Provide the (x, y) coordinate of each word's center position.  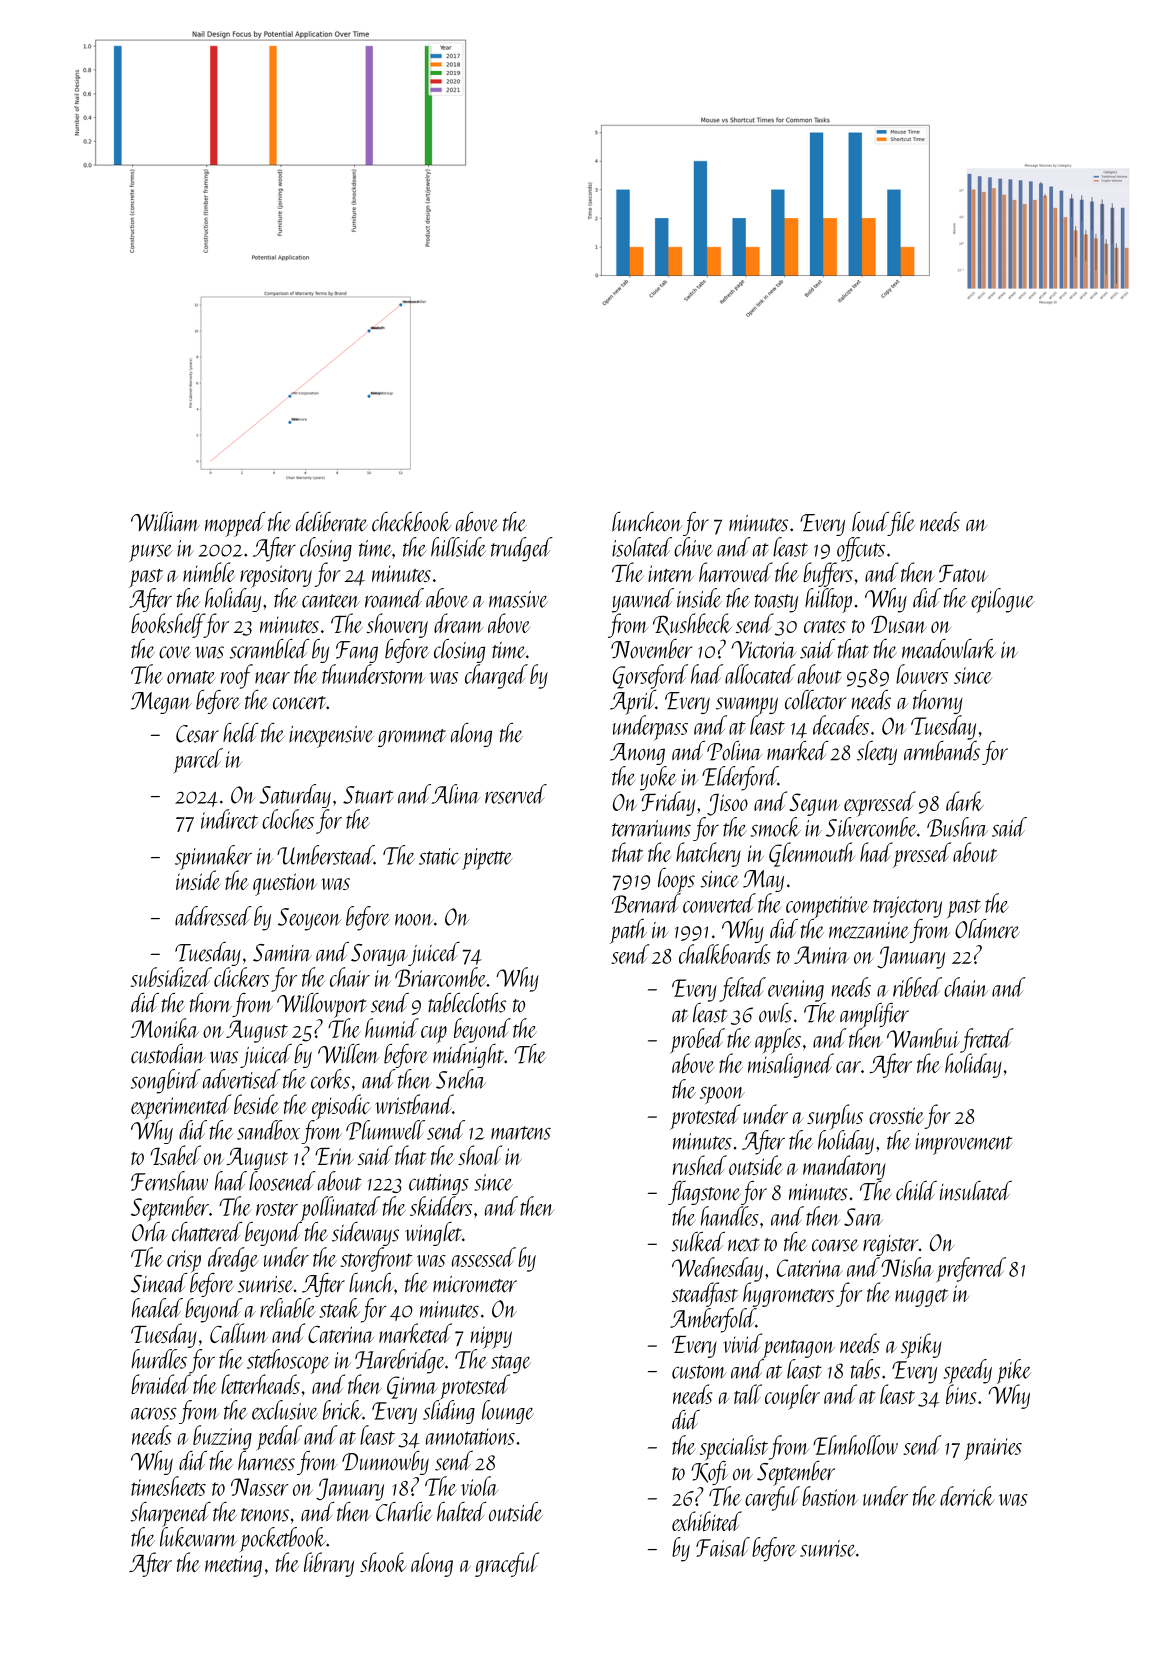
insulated (976, 1191)
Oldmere (987, 929)
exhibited (707, 1521)
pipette (487, 859)
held (240, 733)
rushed (700, 1165)
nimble (209, 572)
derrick (967, 1496)
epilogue (1002, 600)
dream (458, 623)
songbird (166, 1081)
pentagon (798, 1349)
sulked (698, 1242)
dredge (233, 1259)
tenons (265, 1515)
